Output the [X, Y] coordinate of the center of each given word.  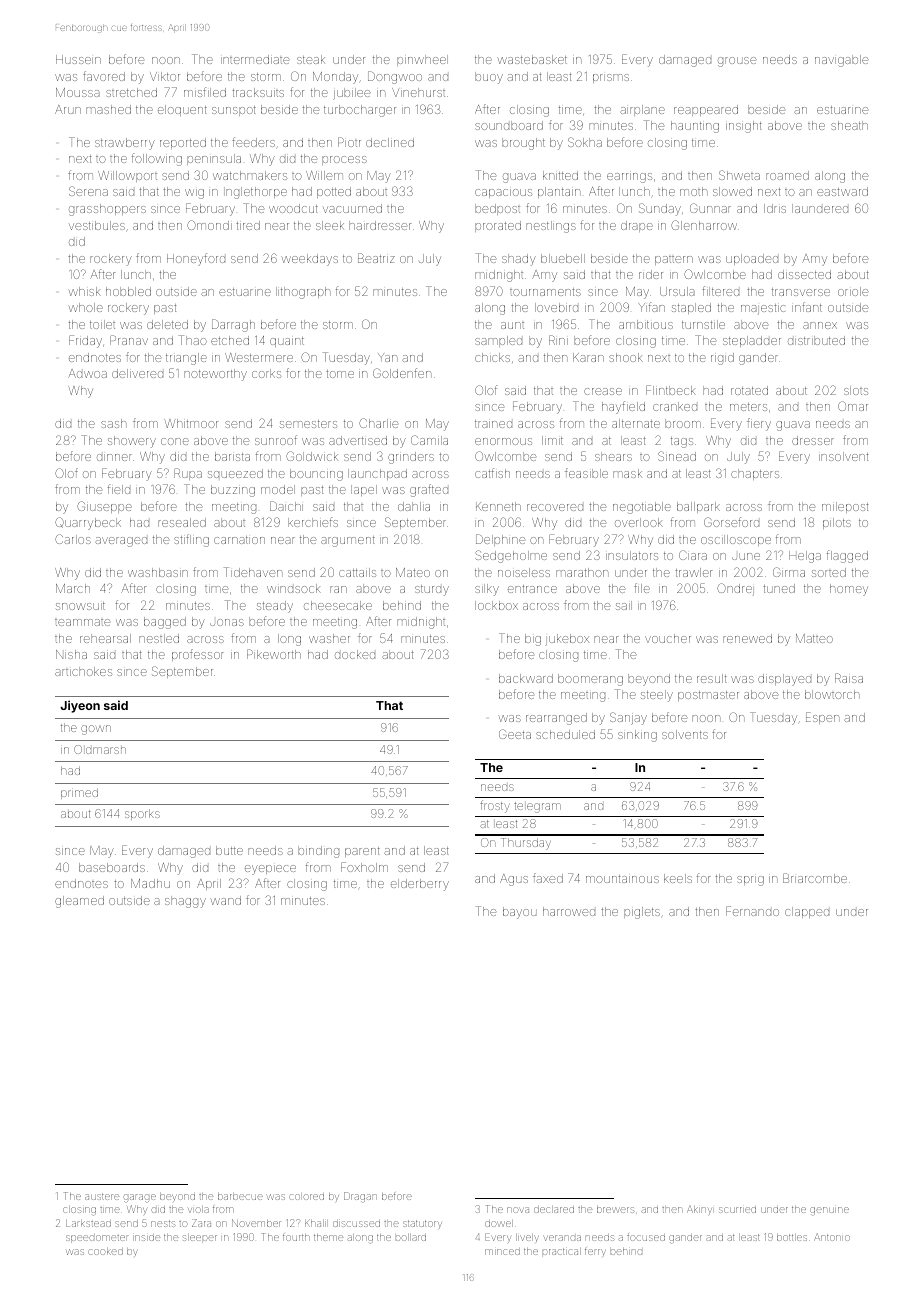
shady [519, 260]
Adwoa [87, 373]
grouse [737, 62]
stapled [691, 308]
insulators [632, 555]
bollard [411, 1237]
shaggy [185, 902]
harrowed [569, 911]
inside [146, 1238]
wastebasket [532, 59]
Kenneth [498, 506]
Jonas [227, 622]
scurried [737, 1210]
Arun [68, 109]
